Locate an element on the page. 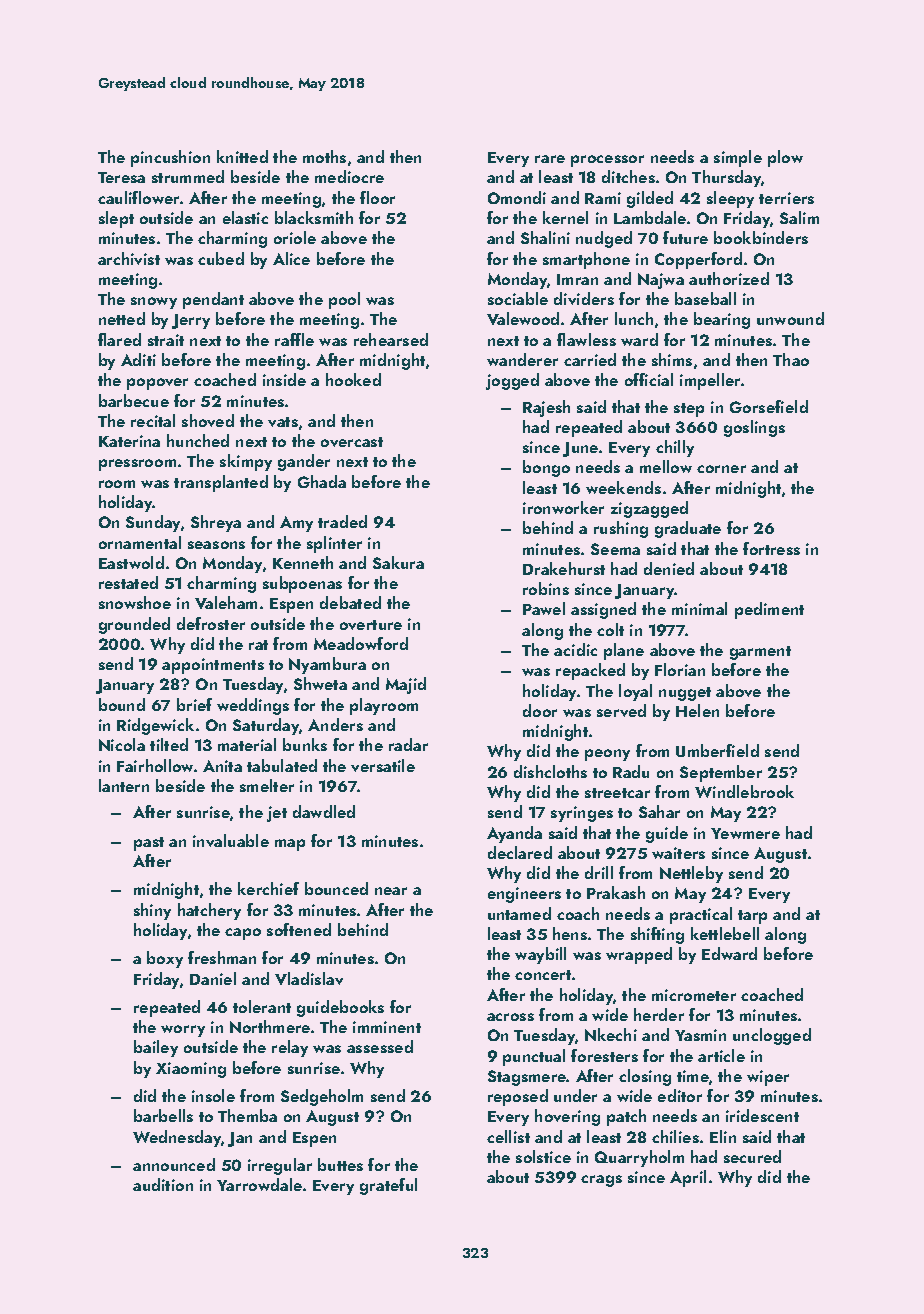  processor is located at coordinates (607, 161).
